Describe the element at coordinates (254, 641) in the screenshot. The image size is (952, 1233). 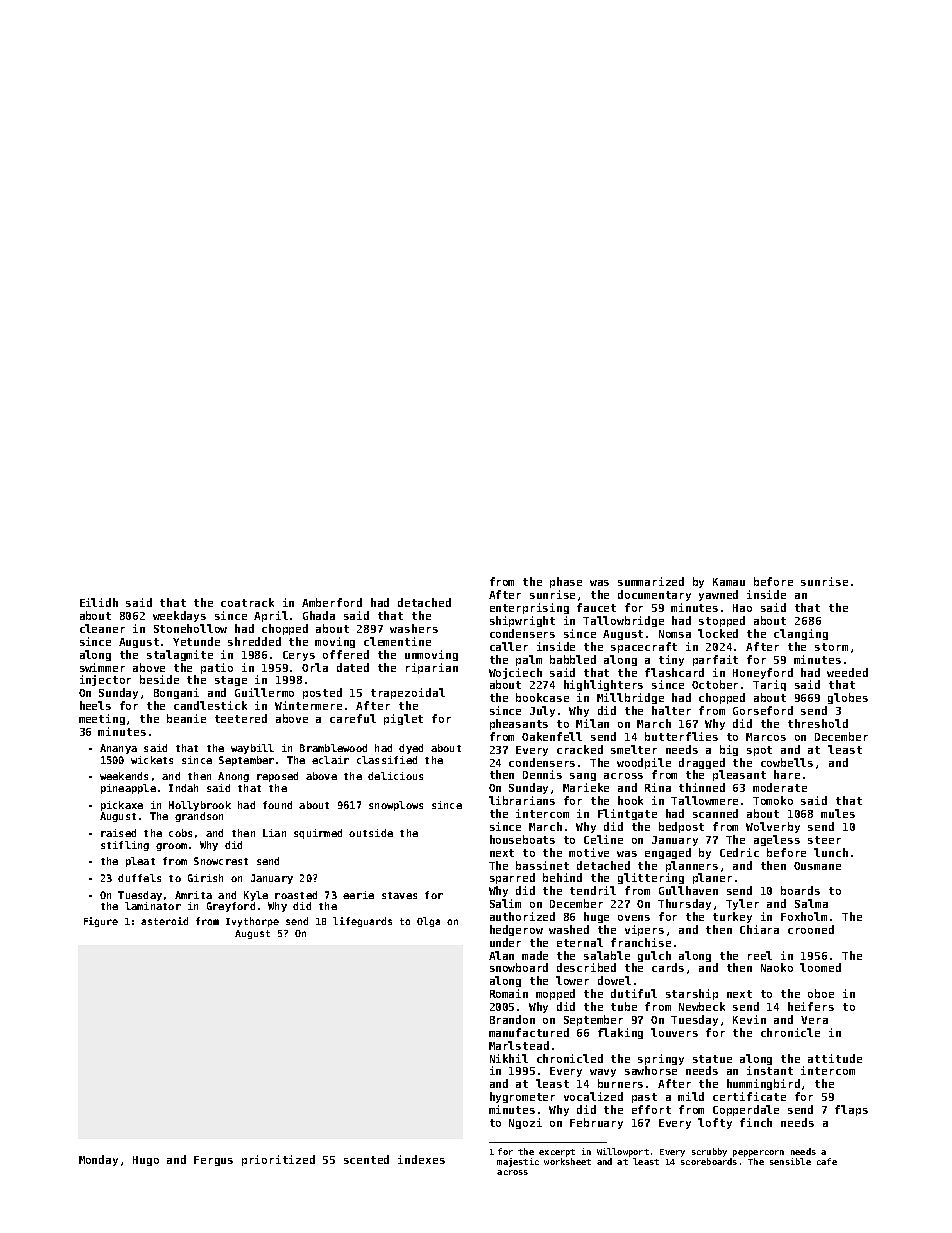
I see `shredded` at that location.
